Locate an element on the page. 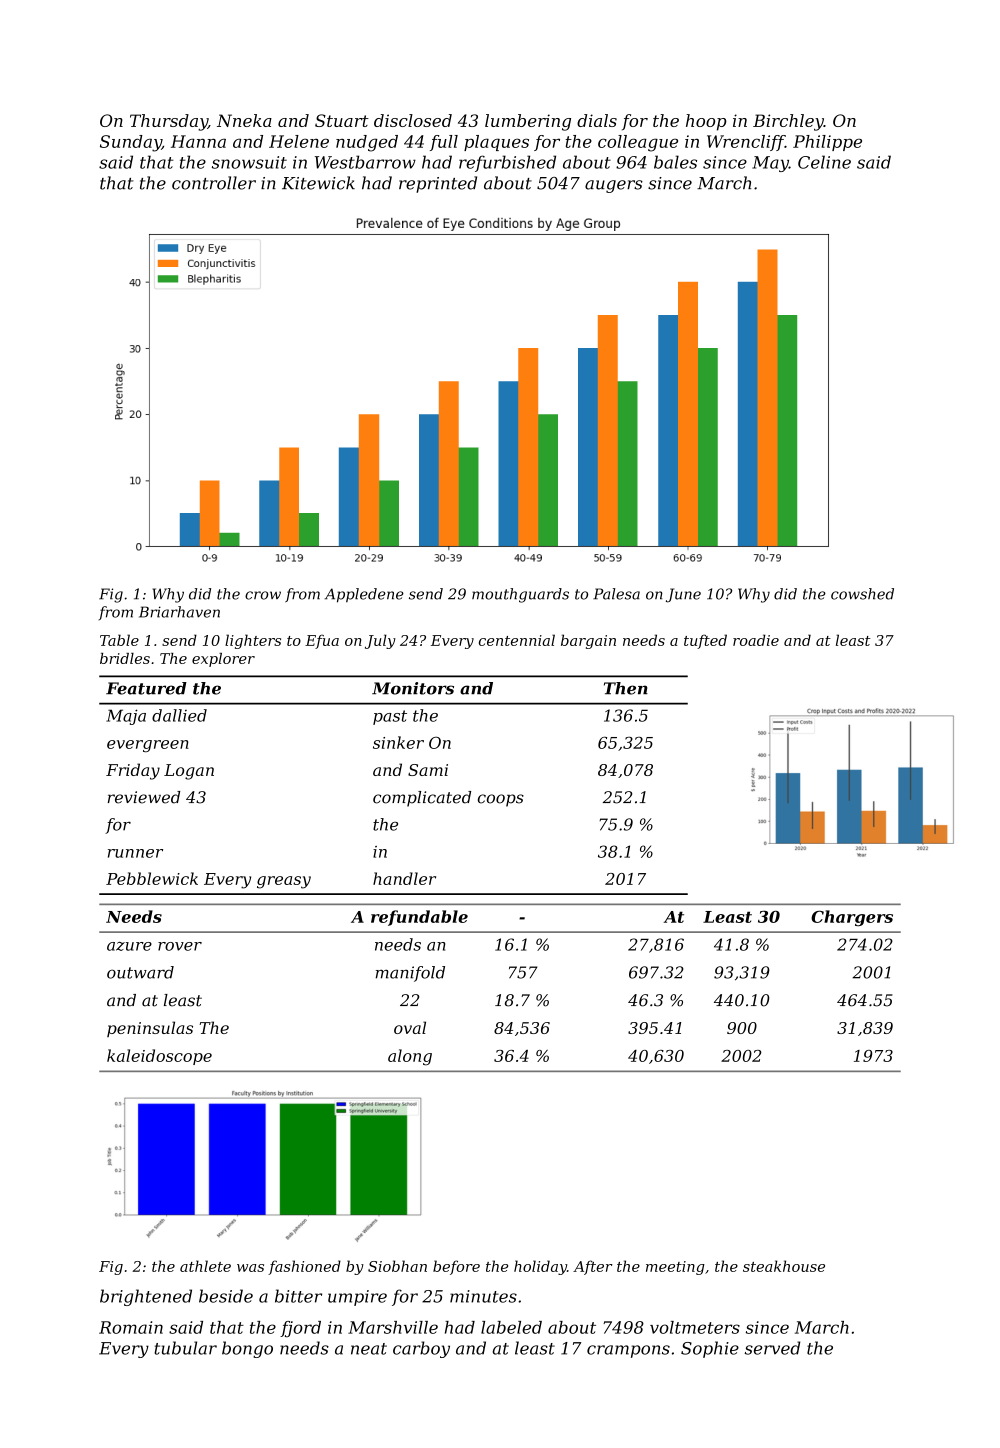  snowsuit is located at coordinates (249, 162).
